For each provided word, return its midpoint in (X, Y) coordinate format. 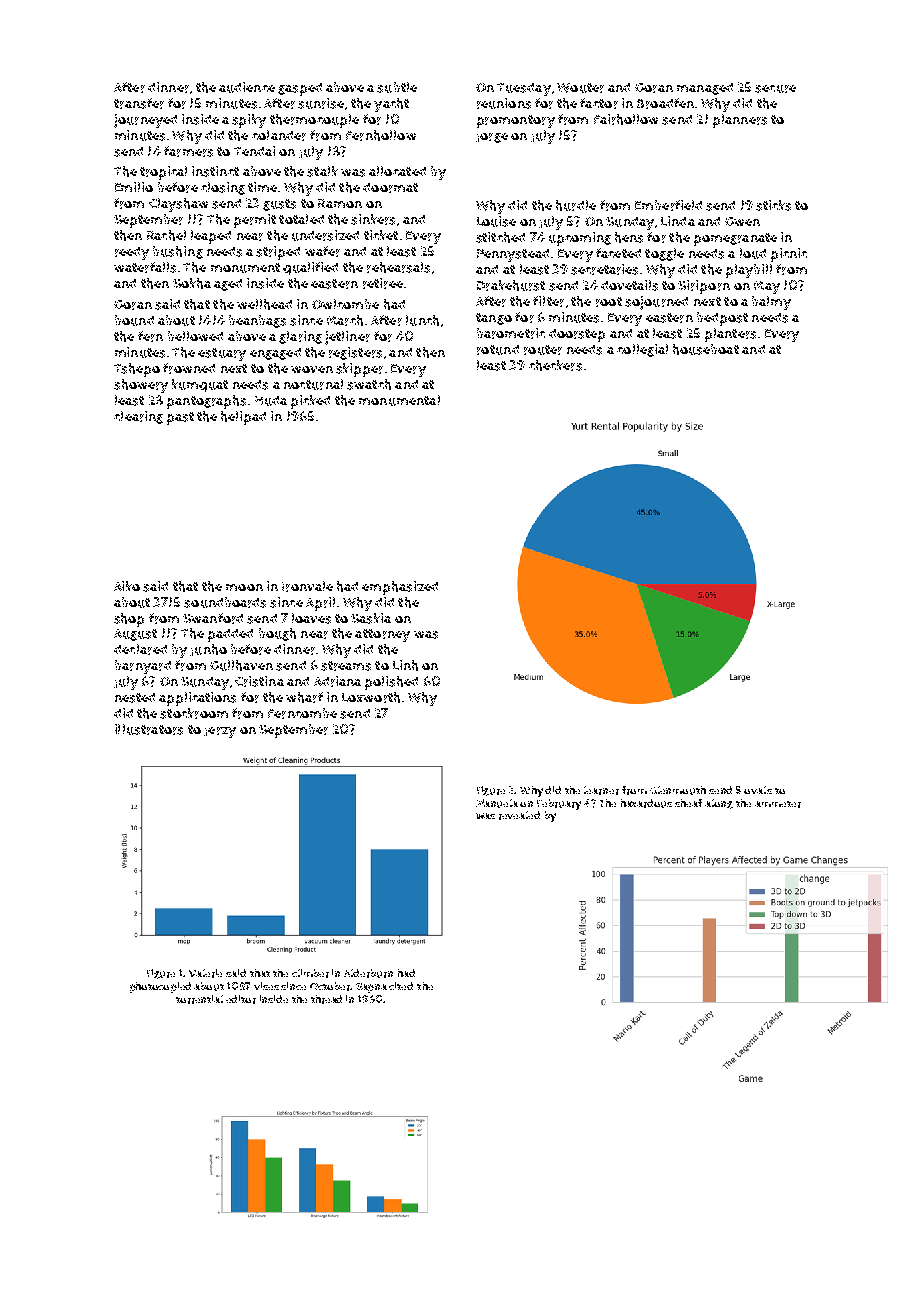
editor (241, 999)
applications (197, 699)
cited (401, 986)
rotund (498, 350)
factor (599, 103)
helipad (243, 418)
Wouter (580, 88)
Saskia (371, 618)
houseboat (706, 349)
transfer (139, 103)
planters (730, 335)
